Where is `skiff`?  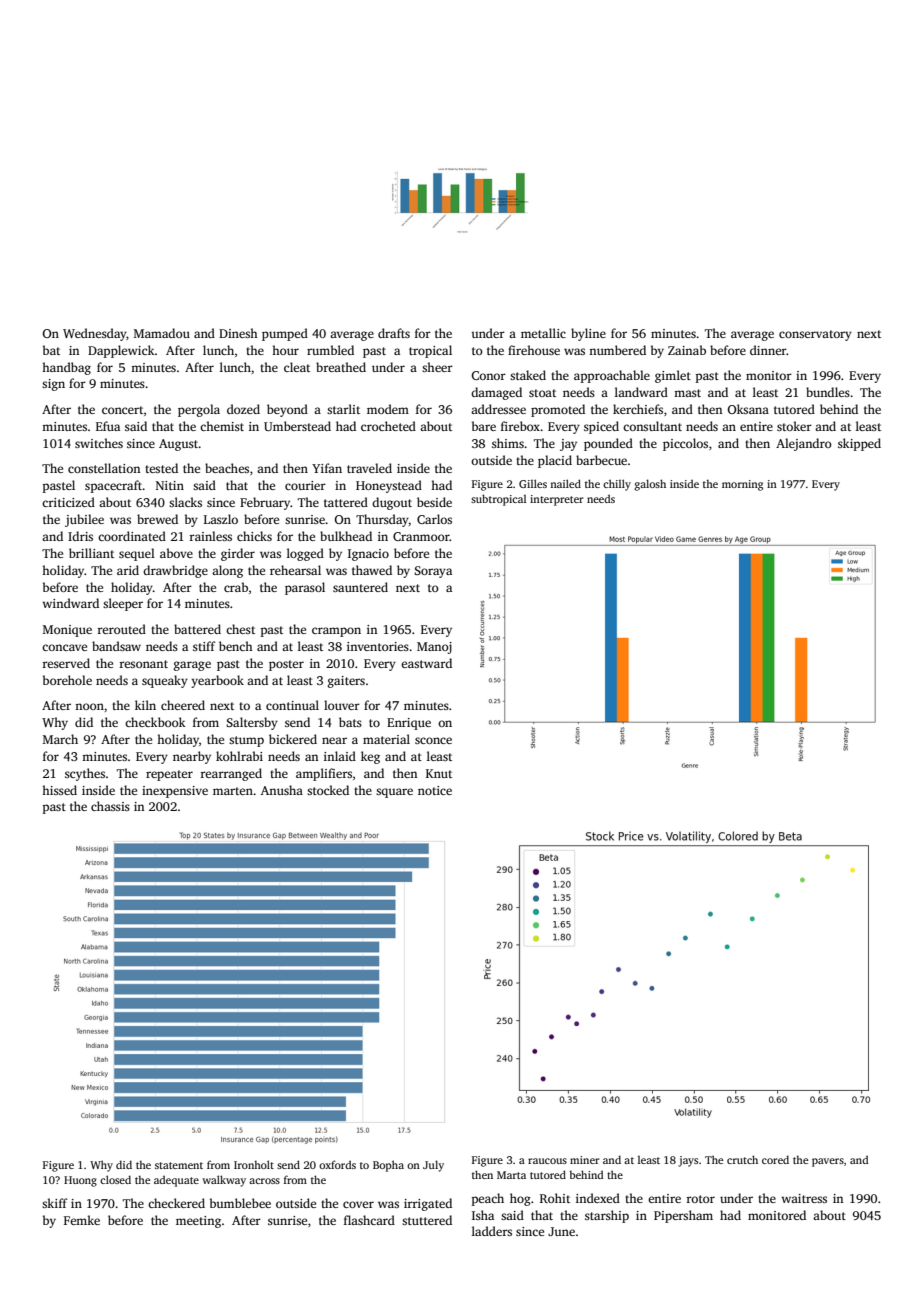 skiff is located at coordinates (55, 1203).
